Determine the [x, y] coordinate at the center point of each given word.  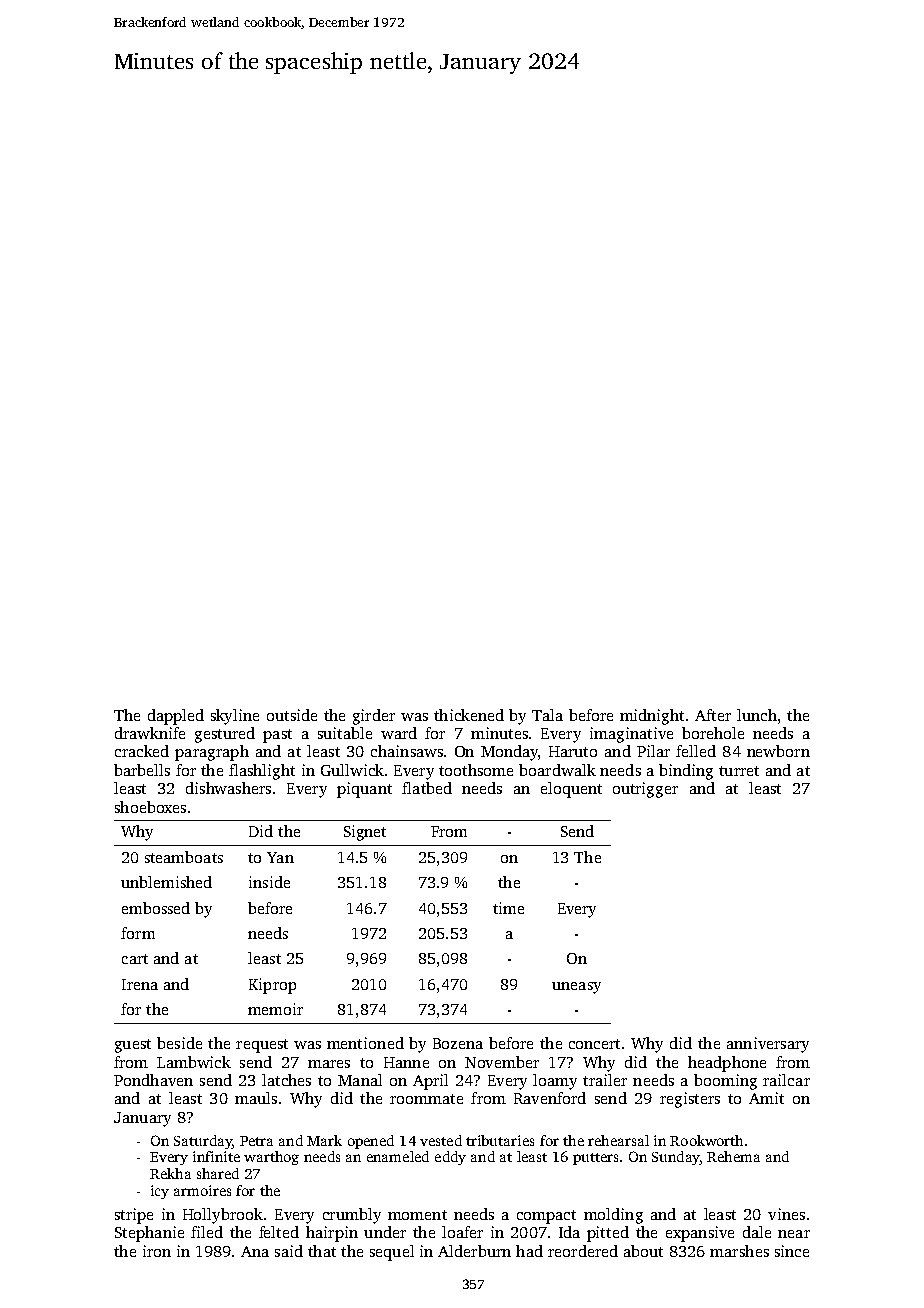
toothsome [476, 770]
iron [157, 1251]
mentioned [365, 1043]
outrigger [645, 790]
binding [686, 772]
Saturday [203, 1142]
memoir [275, 1009]
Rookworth [706, 1140]
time [508, 908]
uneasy [576, 988]
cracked [142, 751]
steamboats [184, 857]
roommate [426, 1099]
